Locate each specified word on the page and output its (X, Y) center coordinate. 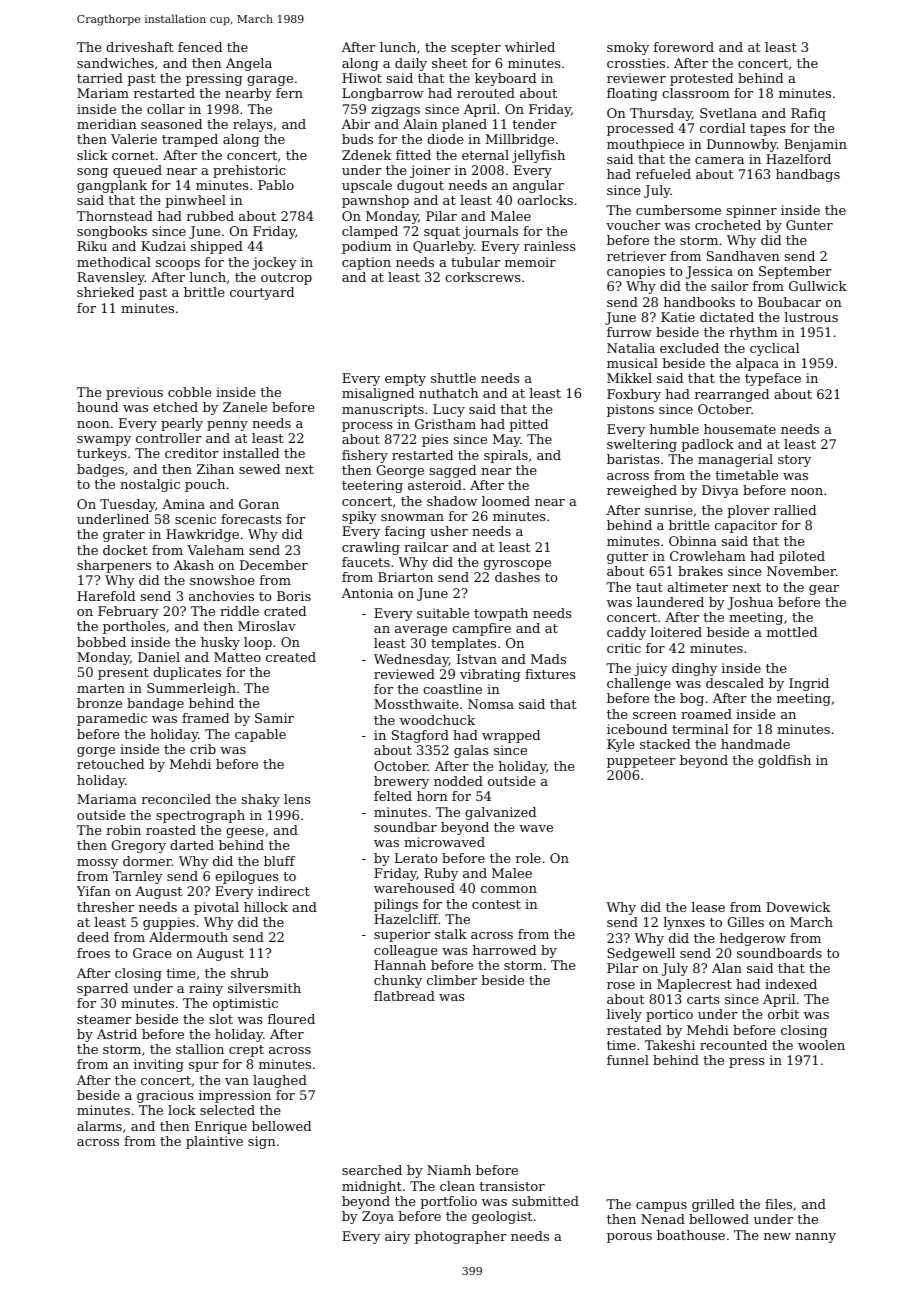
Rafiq (808, 114)
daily (411, 64)
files (778, 1204)
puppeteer (641, 762)
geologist (502, 1217)
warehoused (414, 888)
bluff (279, 861)
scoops (178, 265)
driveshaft (139, 47)
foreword (684, 47)
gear (824, 590)
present (123, 674)
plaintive (214, 1142)
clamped (370, 232)
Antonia (367, 593)
